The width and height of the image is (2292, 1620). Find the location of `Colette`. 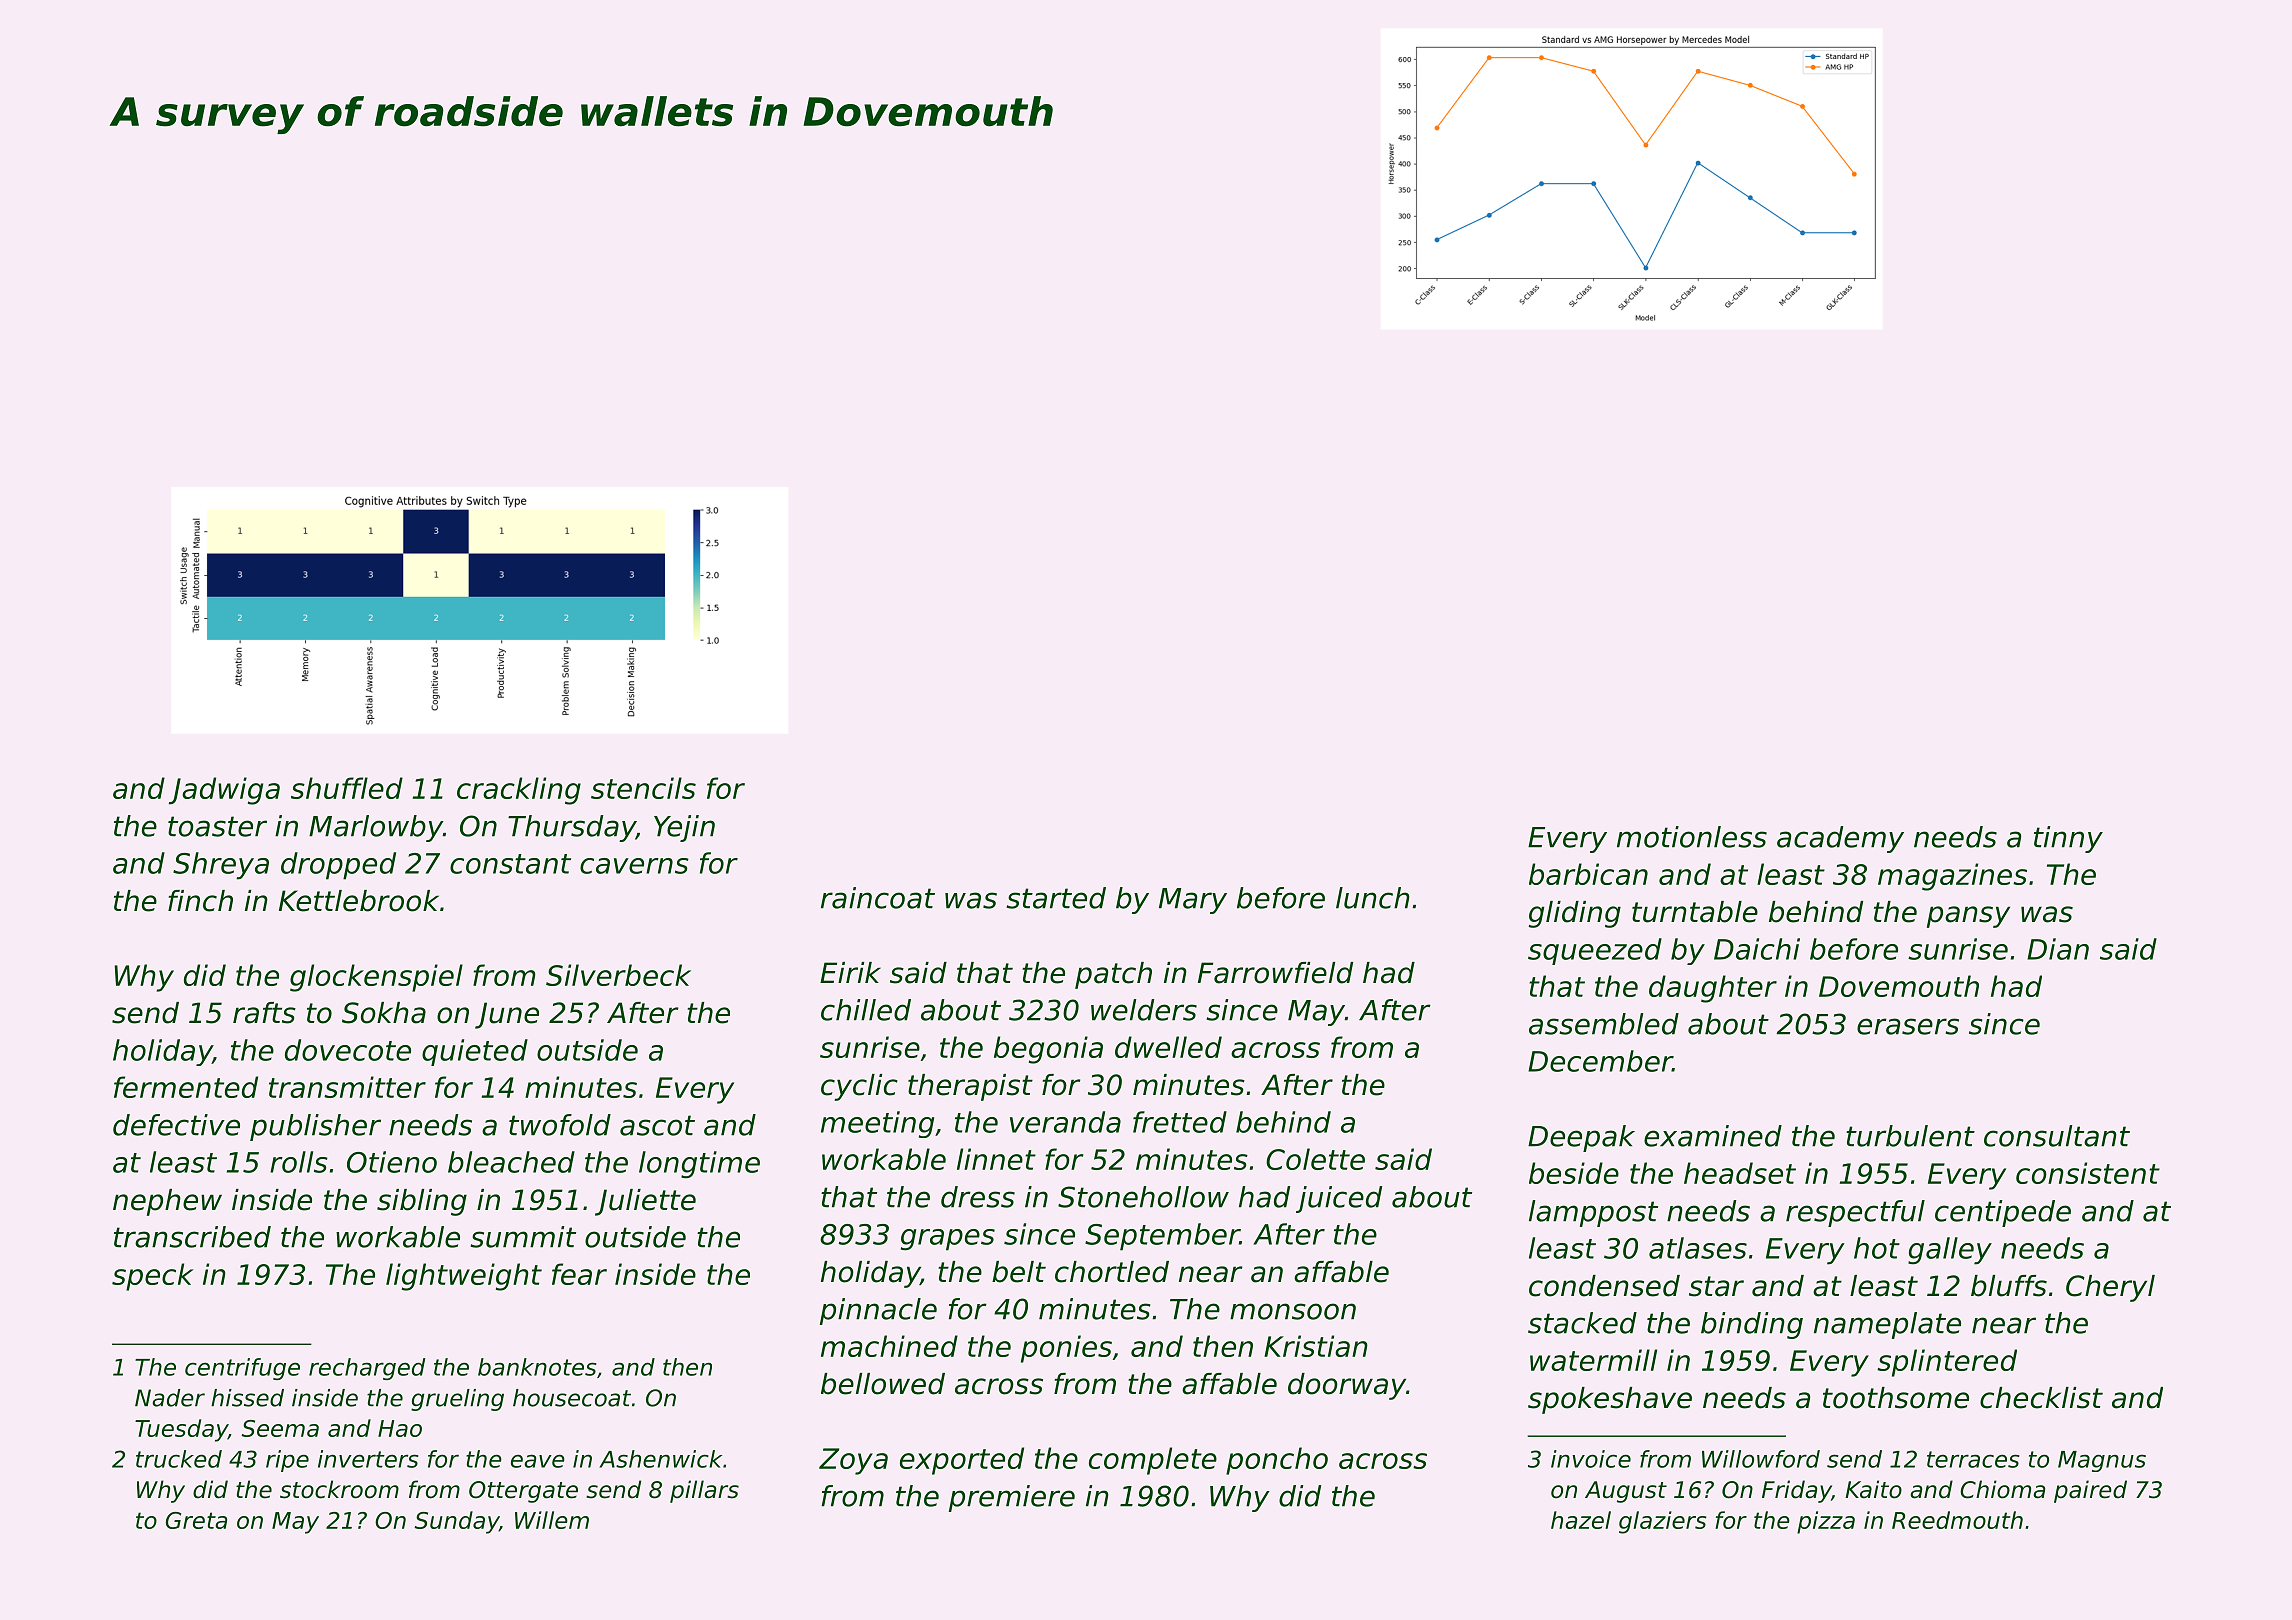

Colette is located at coordinates (1315, 1159).
